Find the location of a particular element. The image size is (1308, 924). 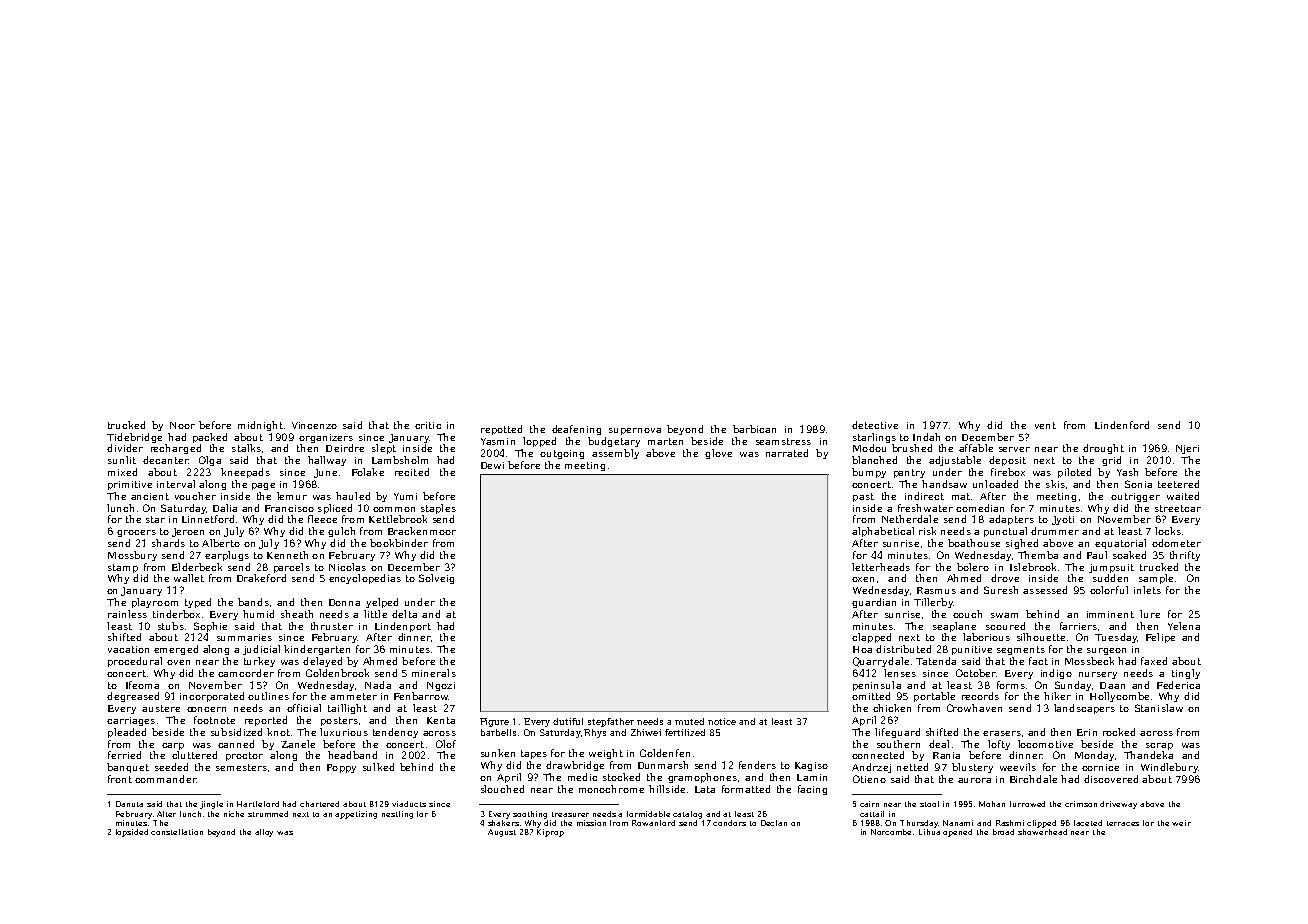

August is located at coordinates (502, 833).
